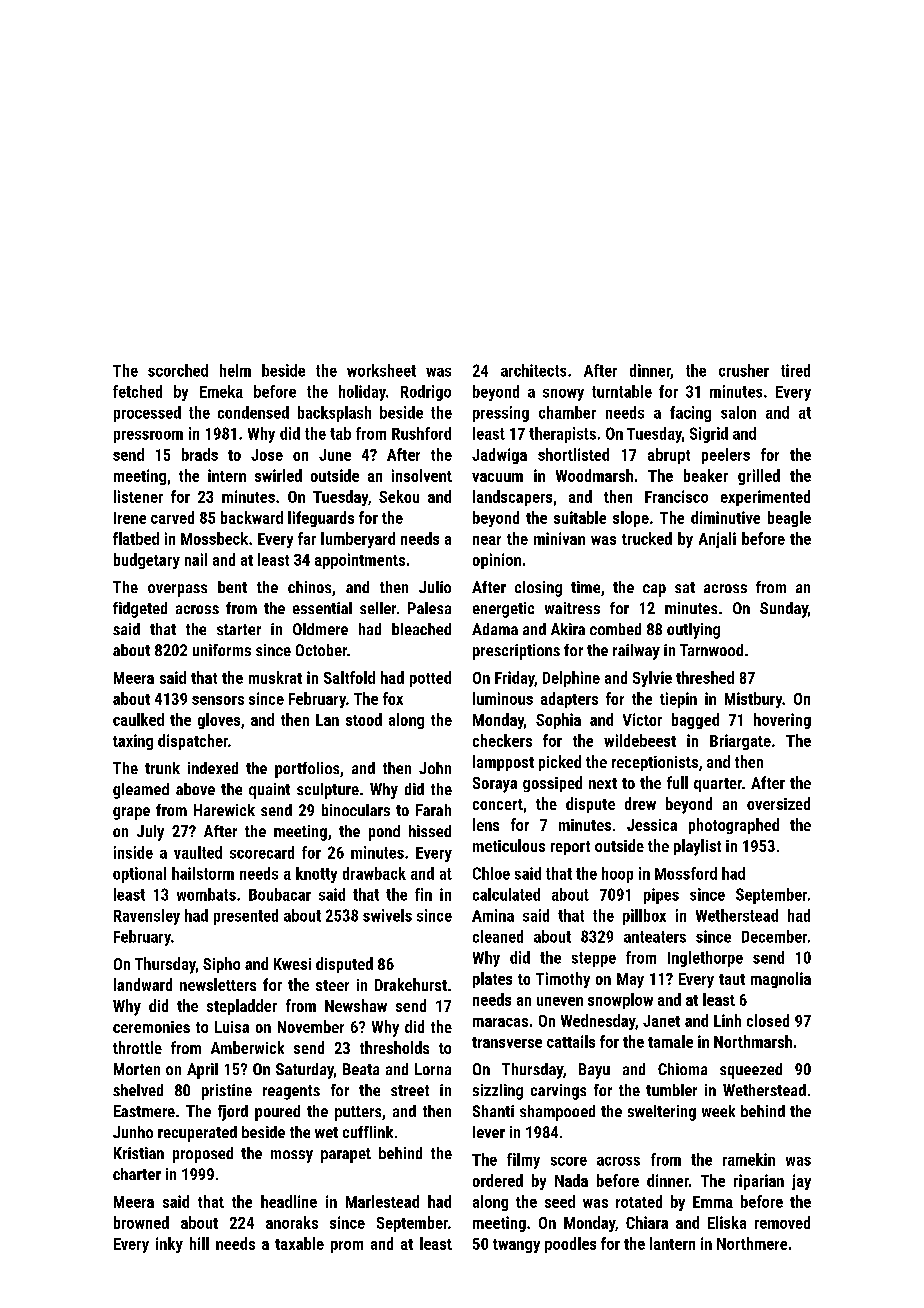  What do you see at coordinates (603, 783) in the image?
I see `next` at bounding box center [603, 783].
